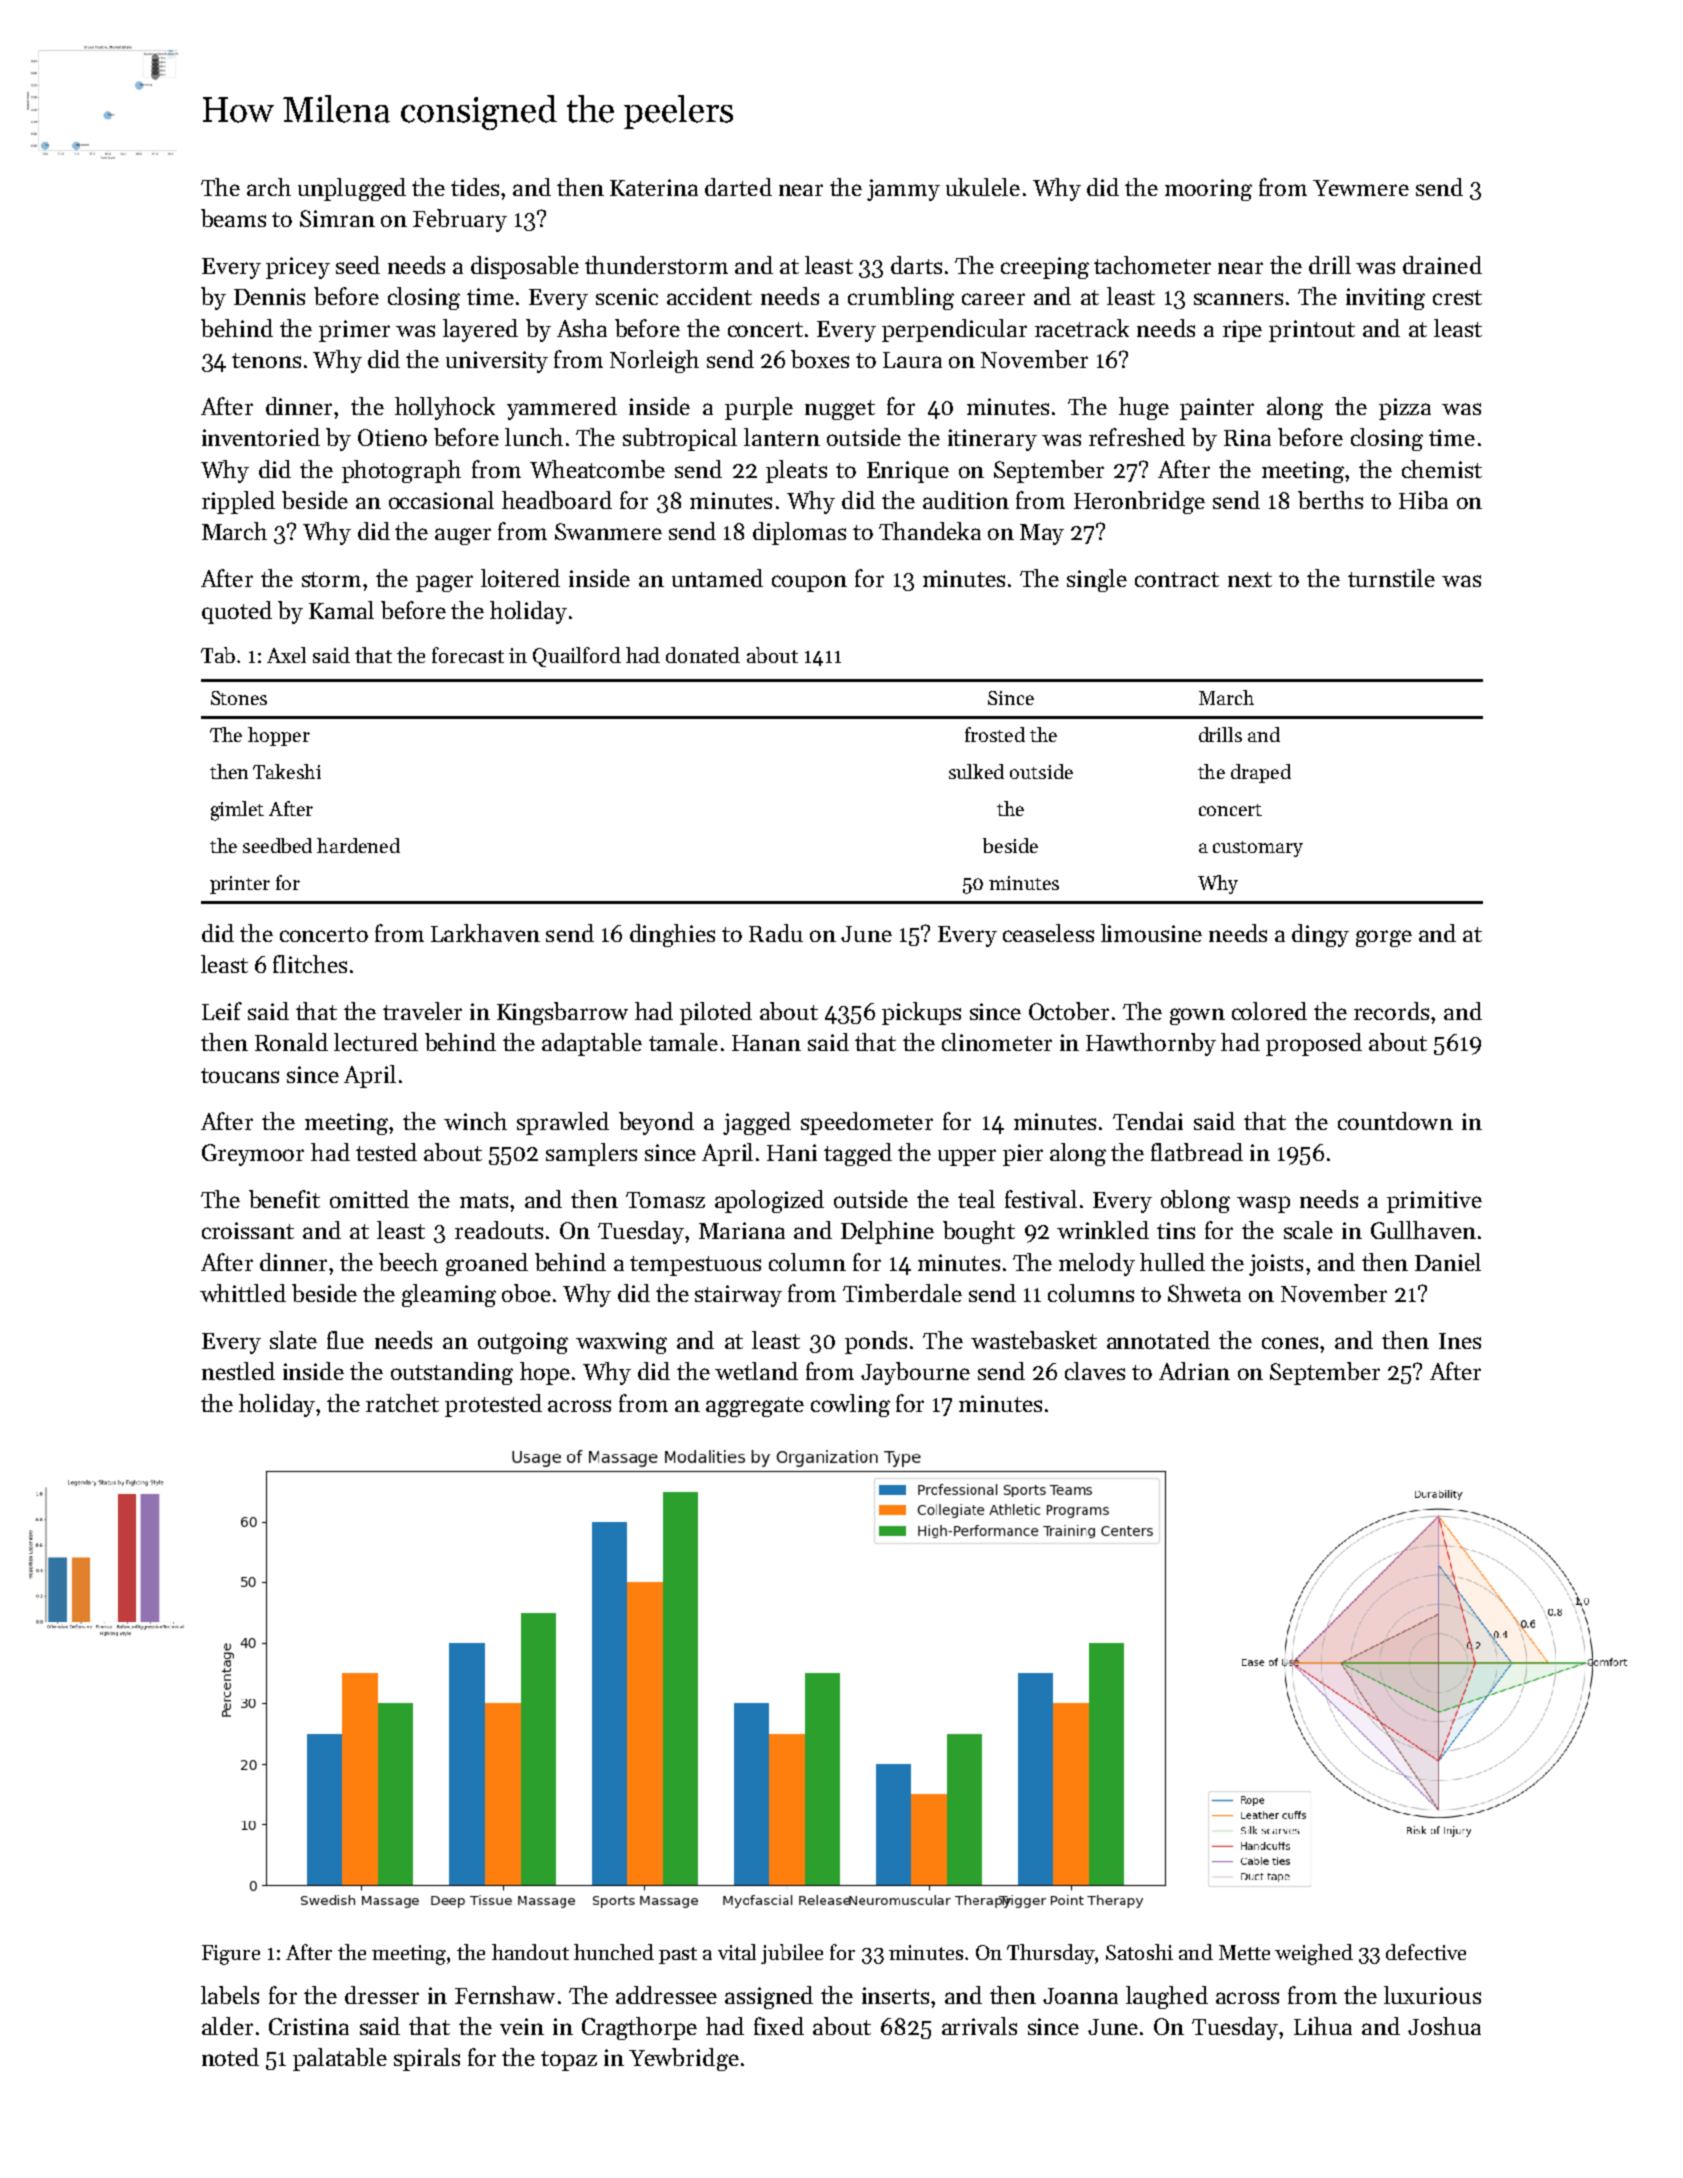 Image resolution: width=1683 pixels, height=2178 pixels. I want to click on ratchet, so click(402, 1403).
